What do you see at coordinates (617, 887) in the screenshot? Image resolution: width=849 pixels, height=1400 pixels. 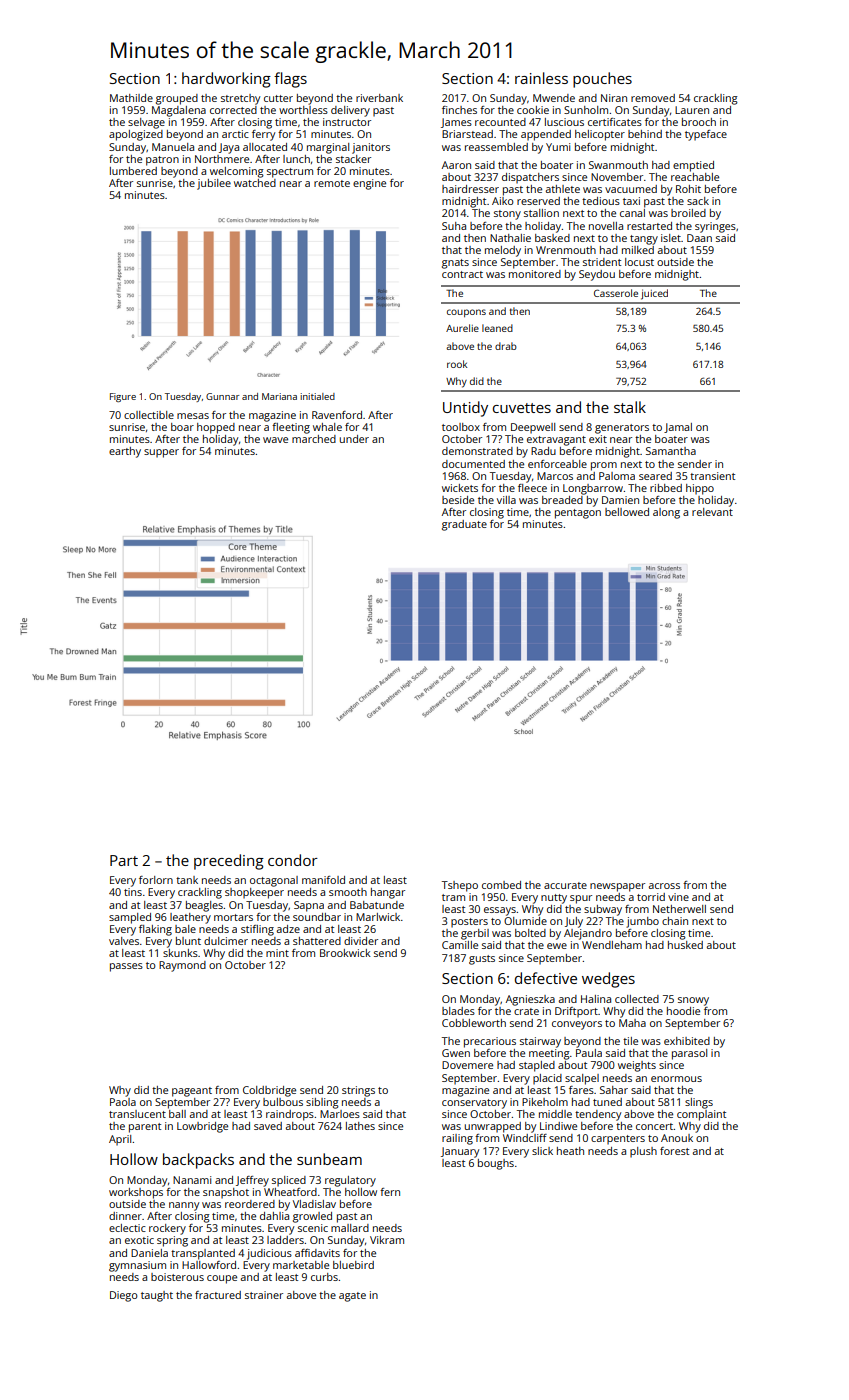 I see `newspaper` at bounding box center [617, 887].
